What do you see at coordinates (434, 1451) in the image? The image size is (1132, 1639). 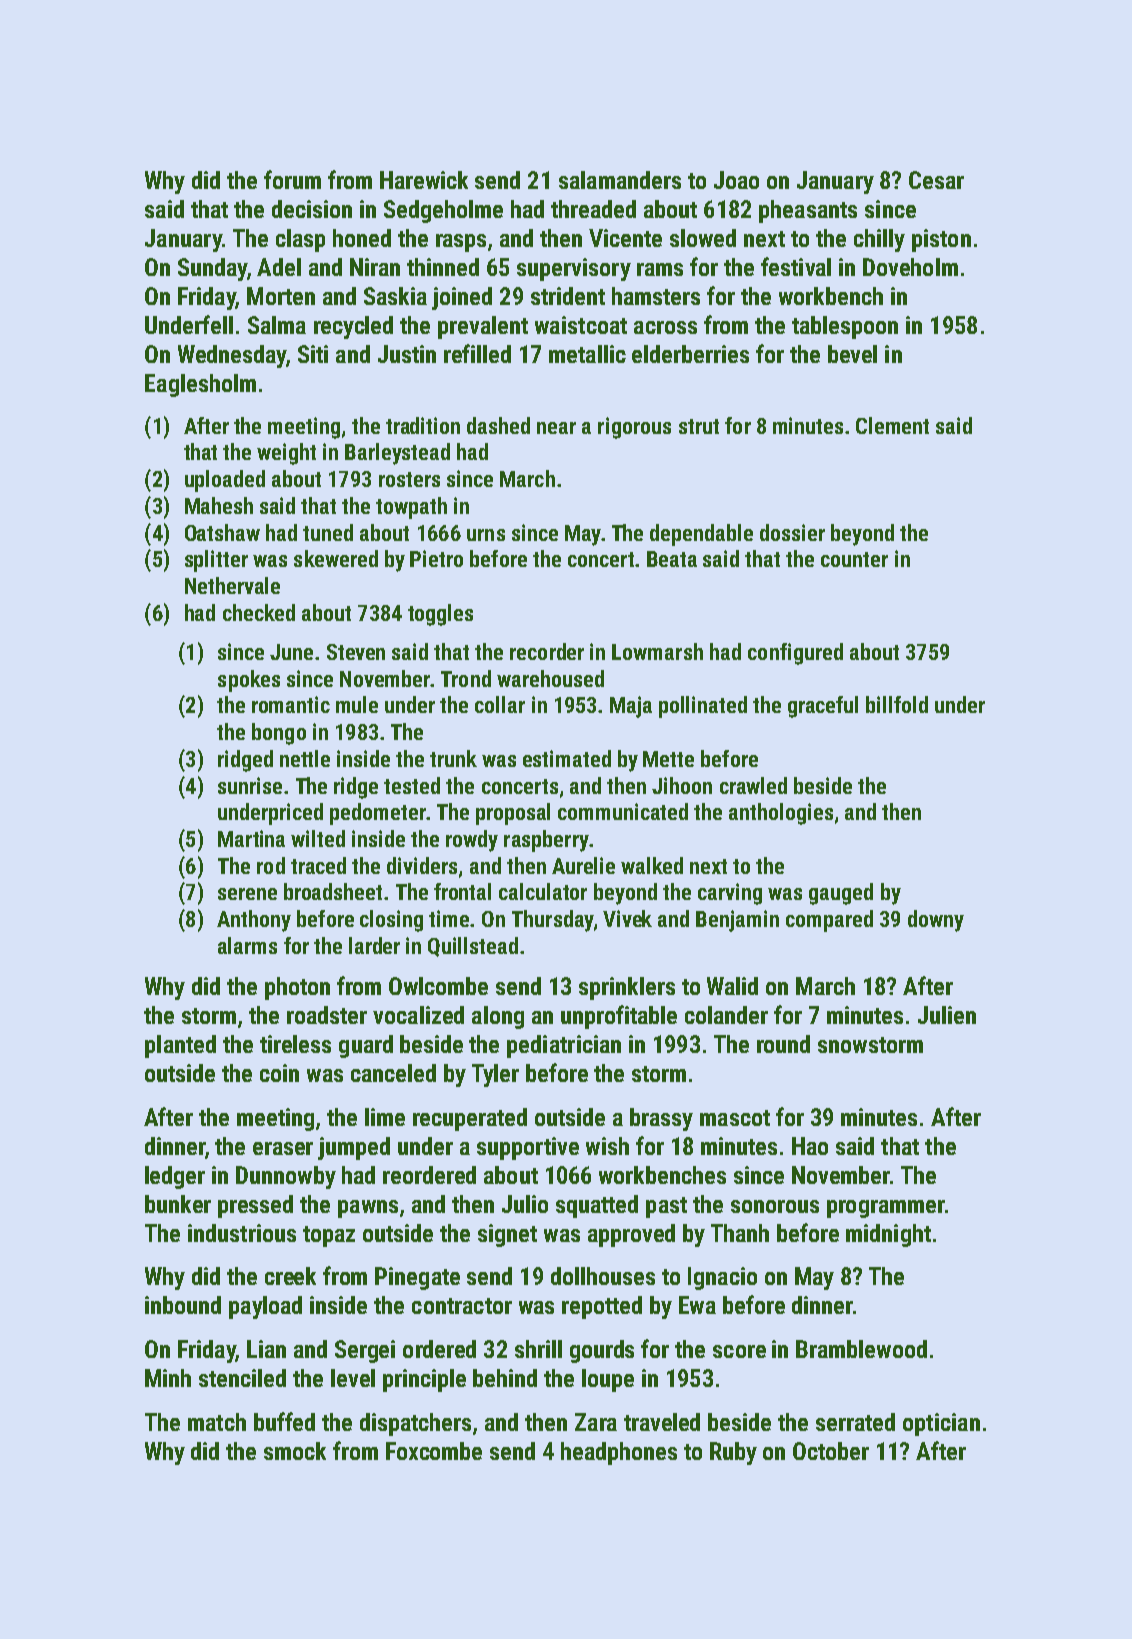 I see `Foxcombe` at bounding box center [434, 1451].
